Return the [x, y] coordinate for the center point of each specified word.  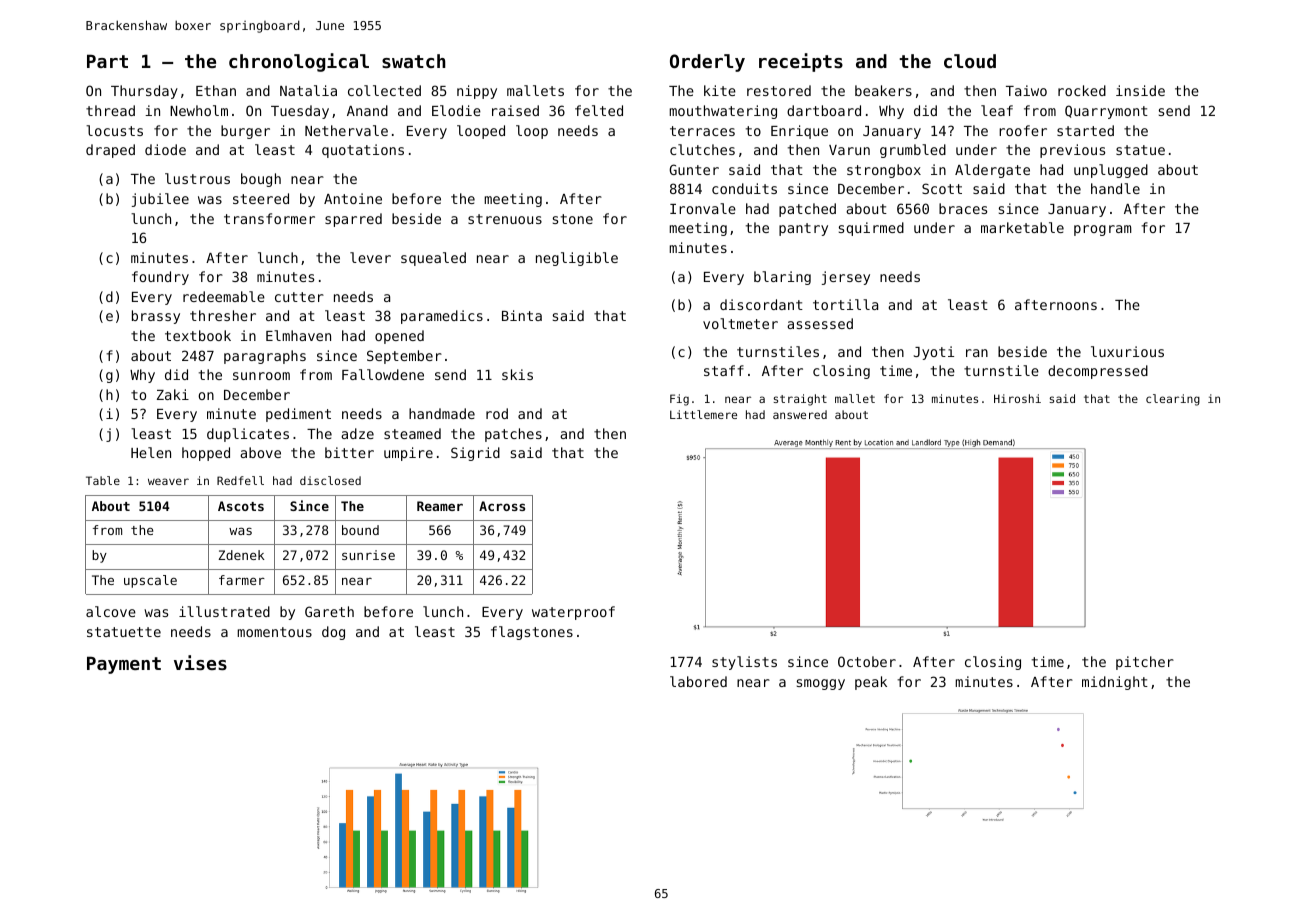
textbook [198, 335]
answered [800, 414]
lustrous [197, 178]
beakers [883, 90]
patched [807, 210]
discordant [761, 304]
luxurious [1127, 351]
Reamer [440, 506]
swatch [414, 61]
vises [200, 662]
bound [360, 530]
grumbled [913, 151]
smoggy [821, 684]
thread [110, 110]
